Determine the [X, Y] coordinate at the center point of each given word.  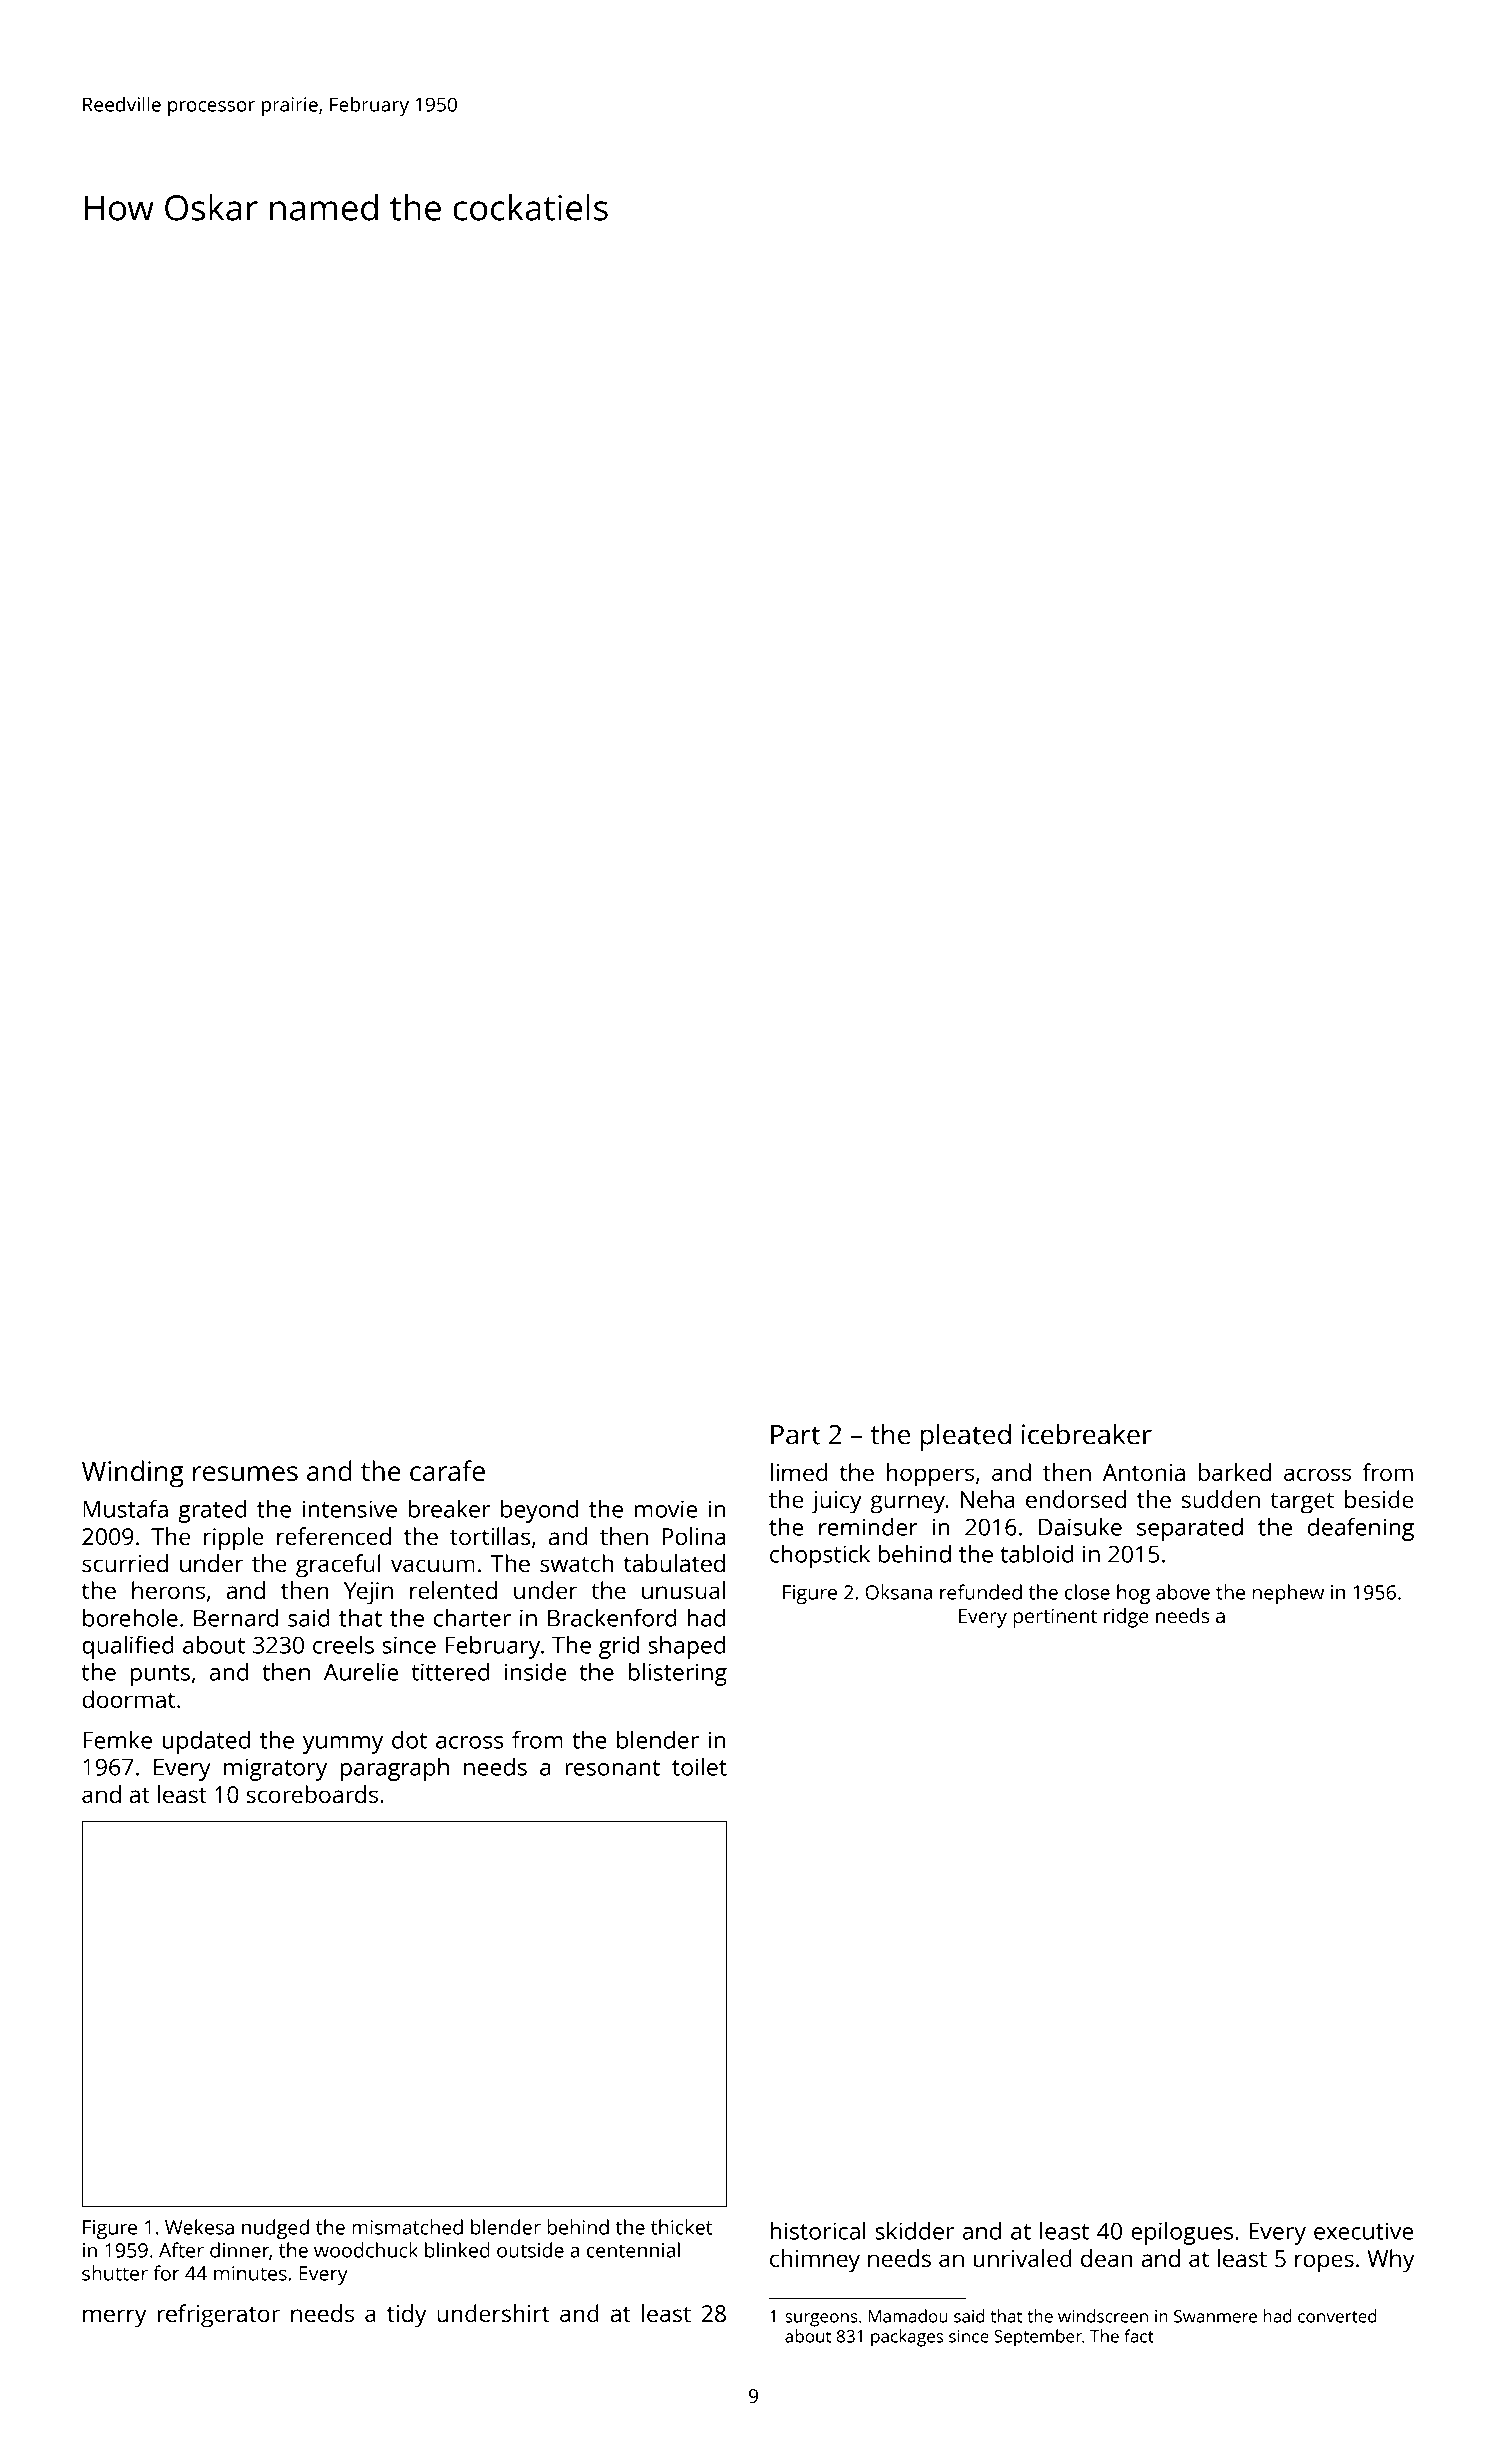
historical [818, 2230]
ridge [1126, 1618]
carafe [447, 1470]
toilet [699, 1766]
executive [1363, 2231]
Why [1390, 2261]
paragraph [395, 1769]
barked [1235, 1472]
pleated [966, 1437]
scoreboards [312, 1794]
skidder [914, 2230]
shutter [115, 2273]
